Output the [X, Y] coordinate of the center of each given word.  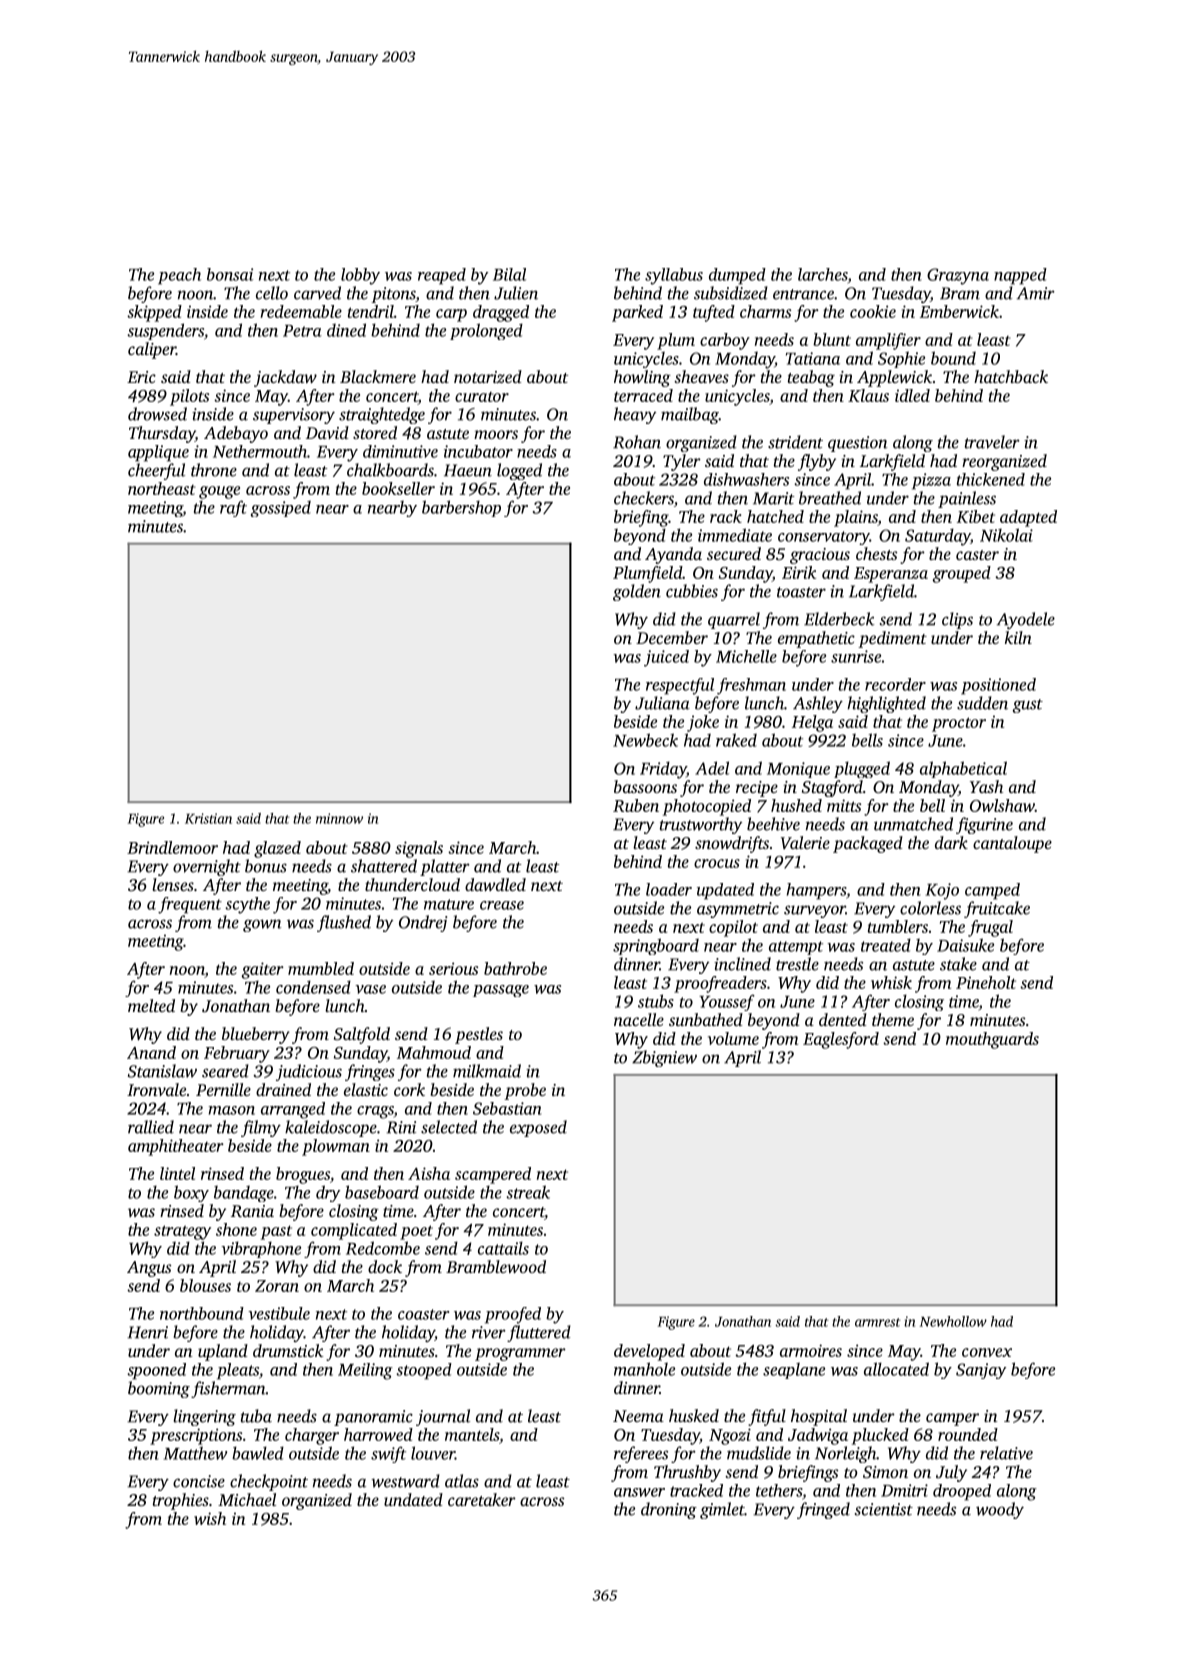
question [858, 444]
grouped [962, 574]
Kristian [208, 818]
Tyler [682, 462]
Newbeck [645, 740]
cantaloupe [1012, 844]
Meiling [365, 1371]
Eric [141, 377]
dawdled [495, 884]
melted [151, 1005]
